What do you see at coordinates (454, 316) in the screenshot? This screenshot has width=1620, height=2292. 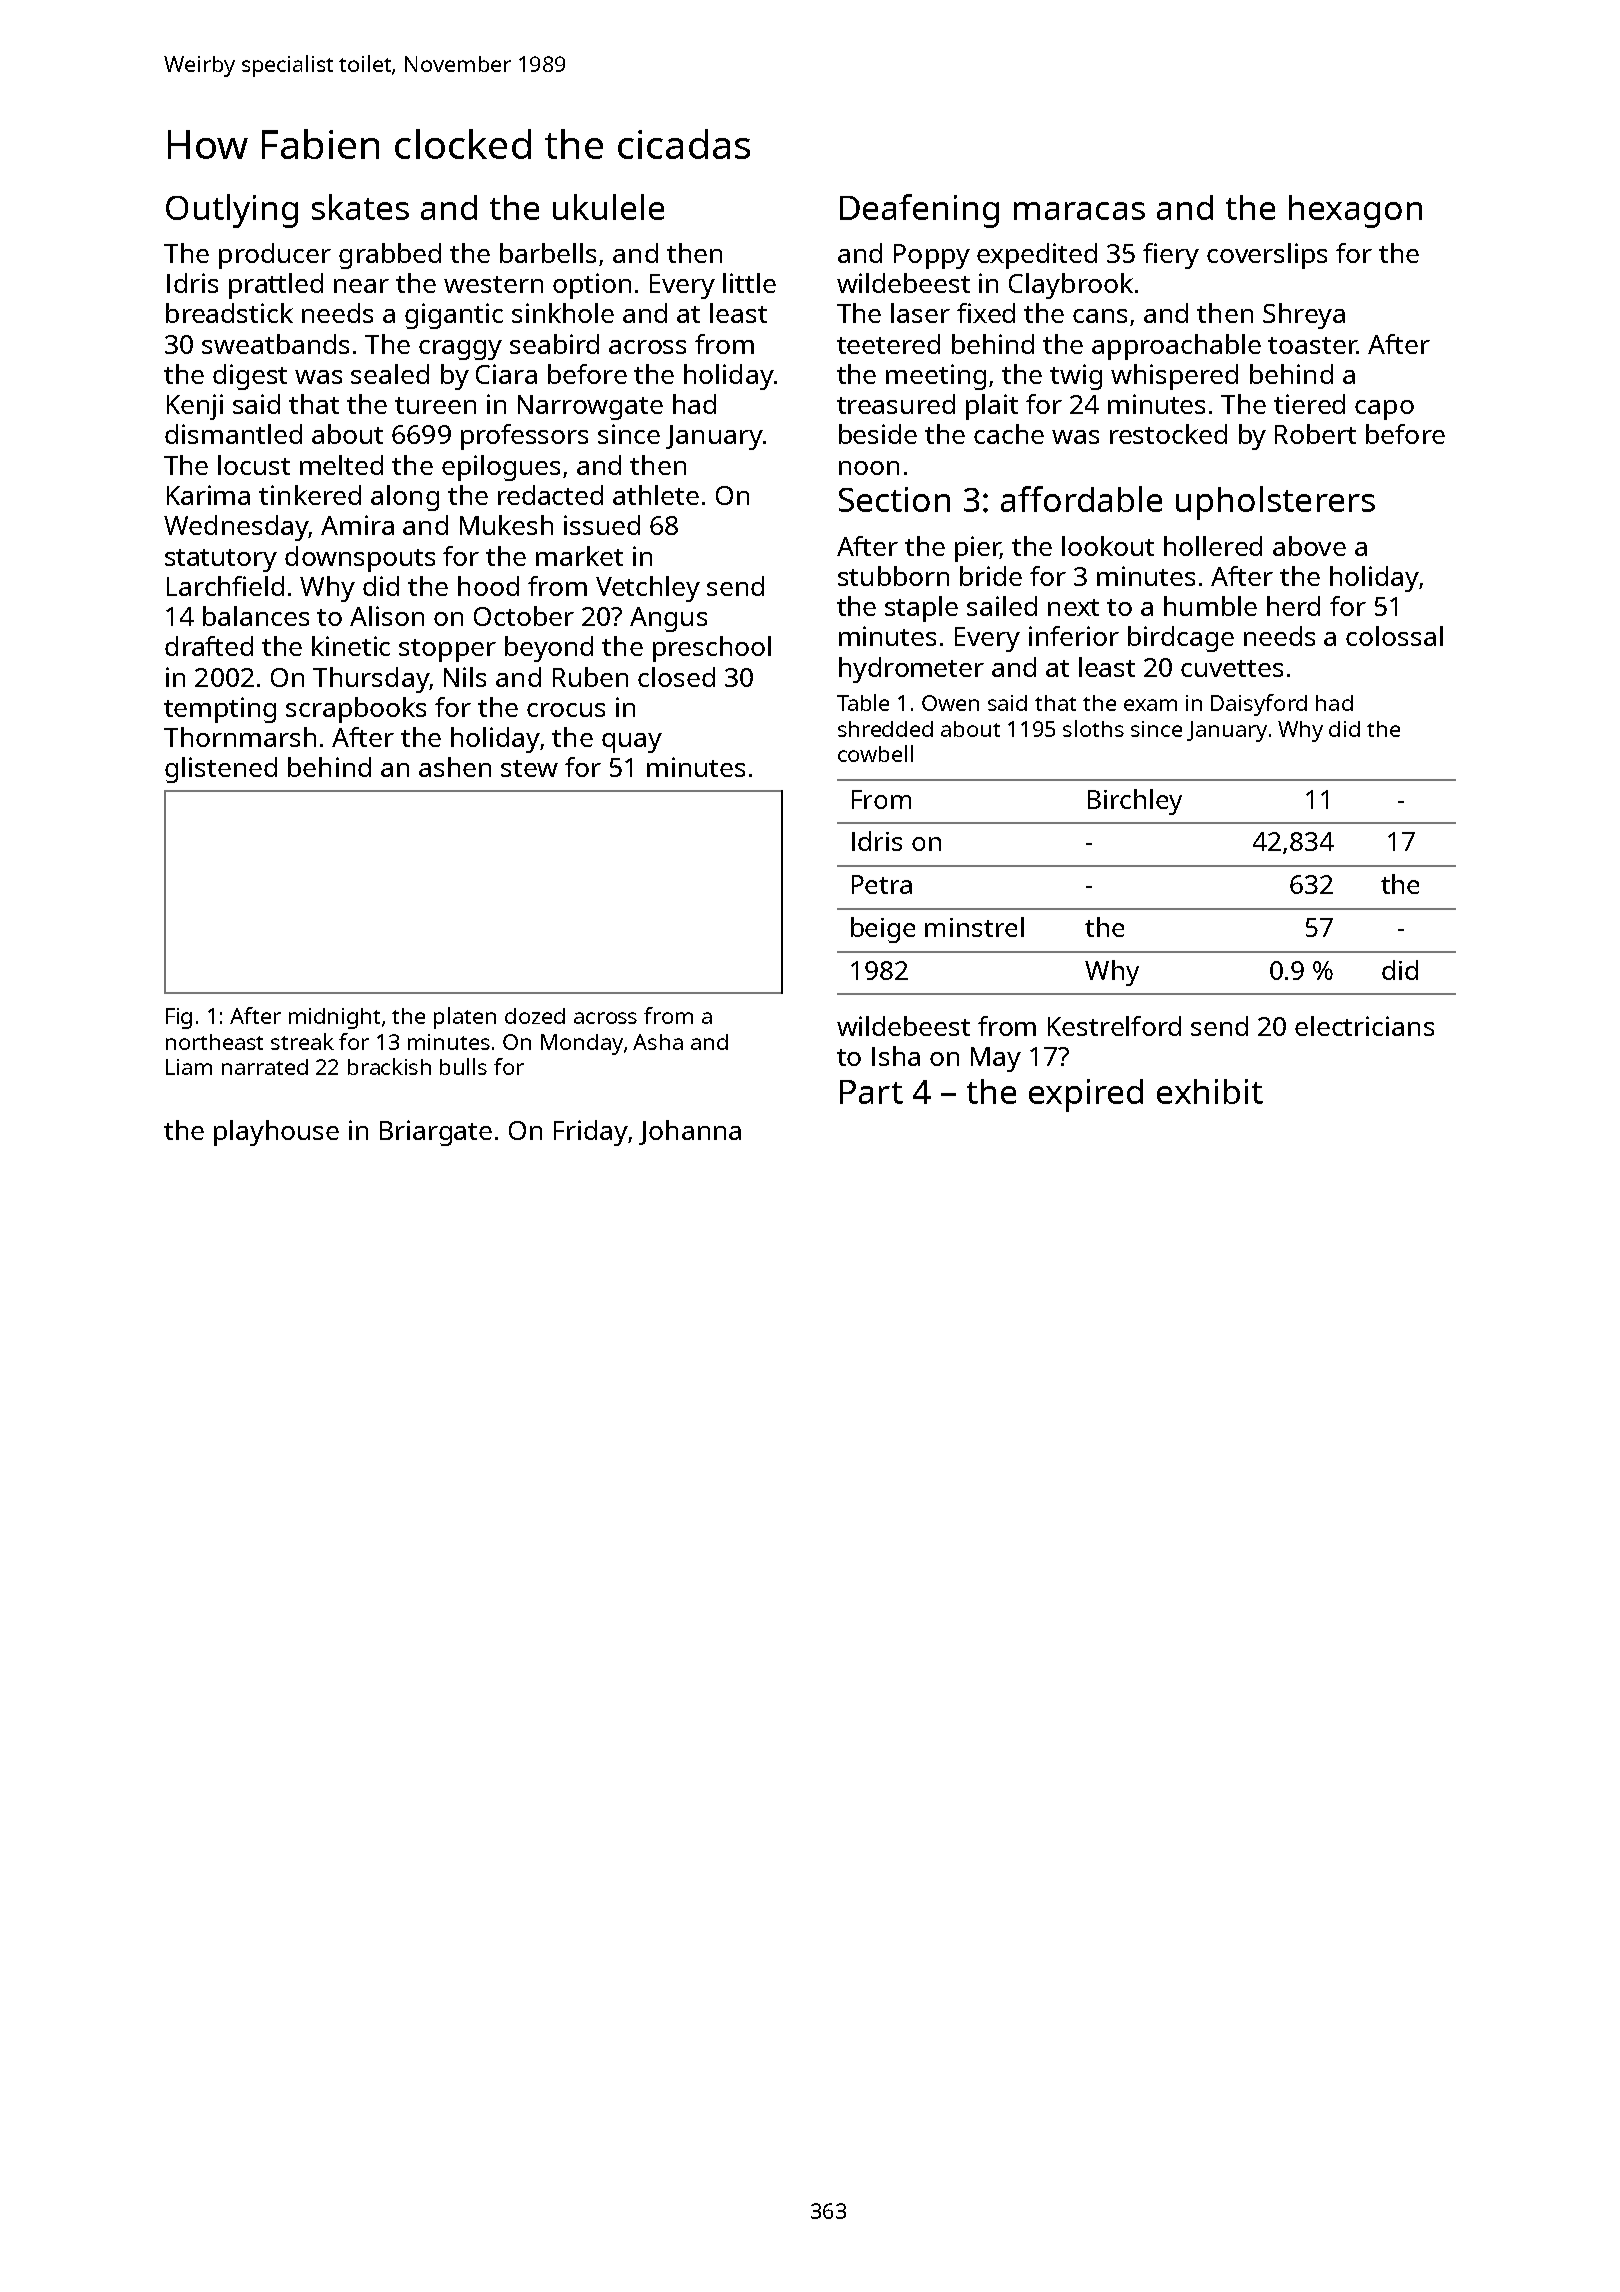 I see `gigantic` at bounding box center [454, 316].
